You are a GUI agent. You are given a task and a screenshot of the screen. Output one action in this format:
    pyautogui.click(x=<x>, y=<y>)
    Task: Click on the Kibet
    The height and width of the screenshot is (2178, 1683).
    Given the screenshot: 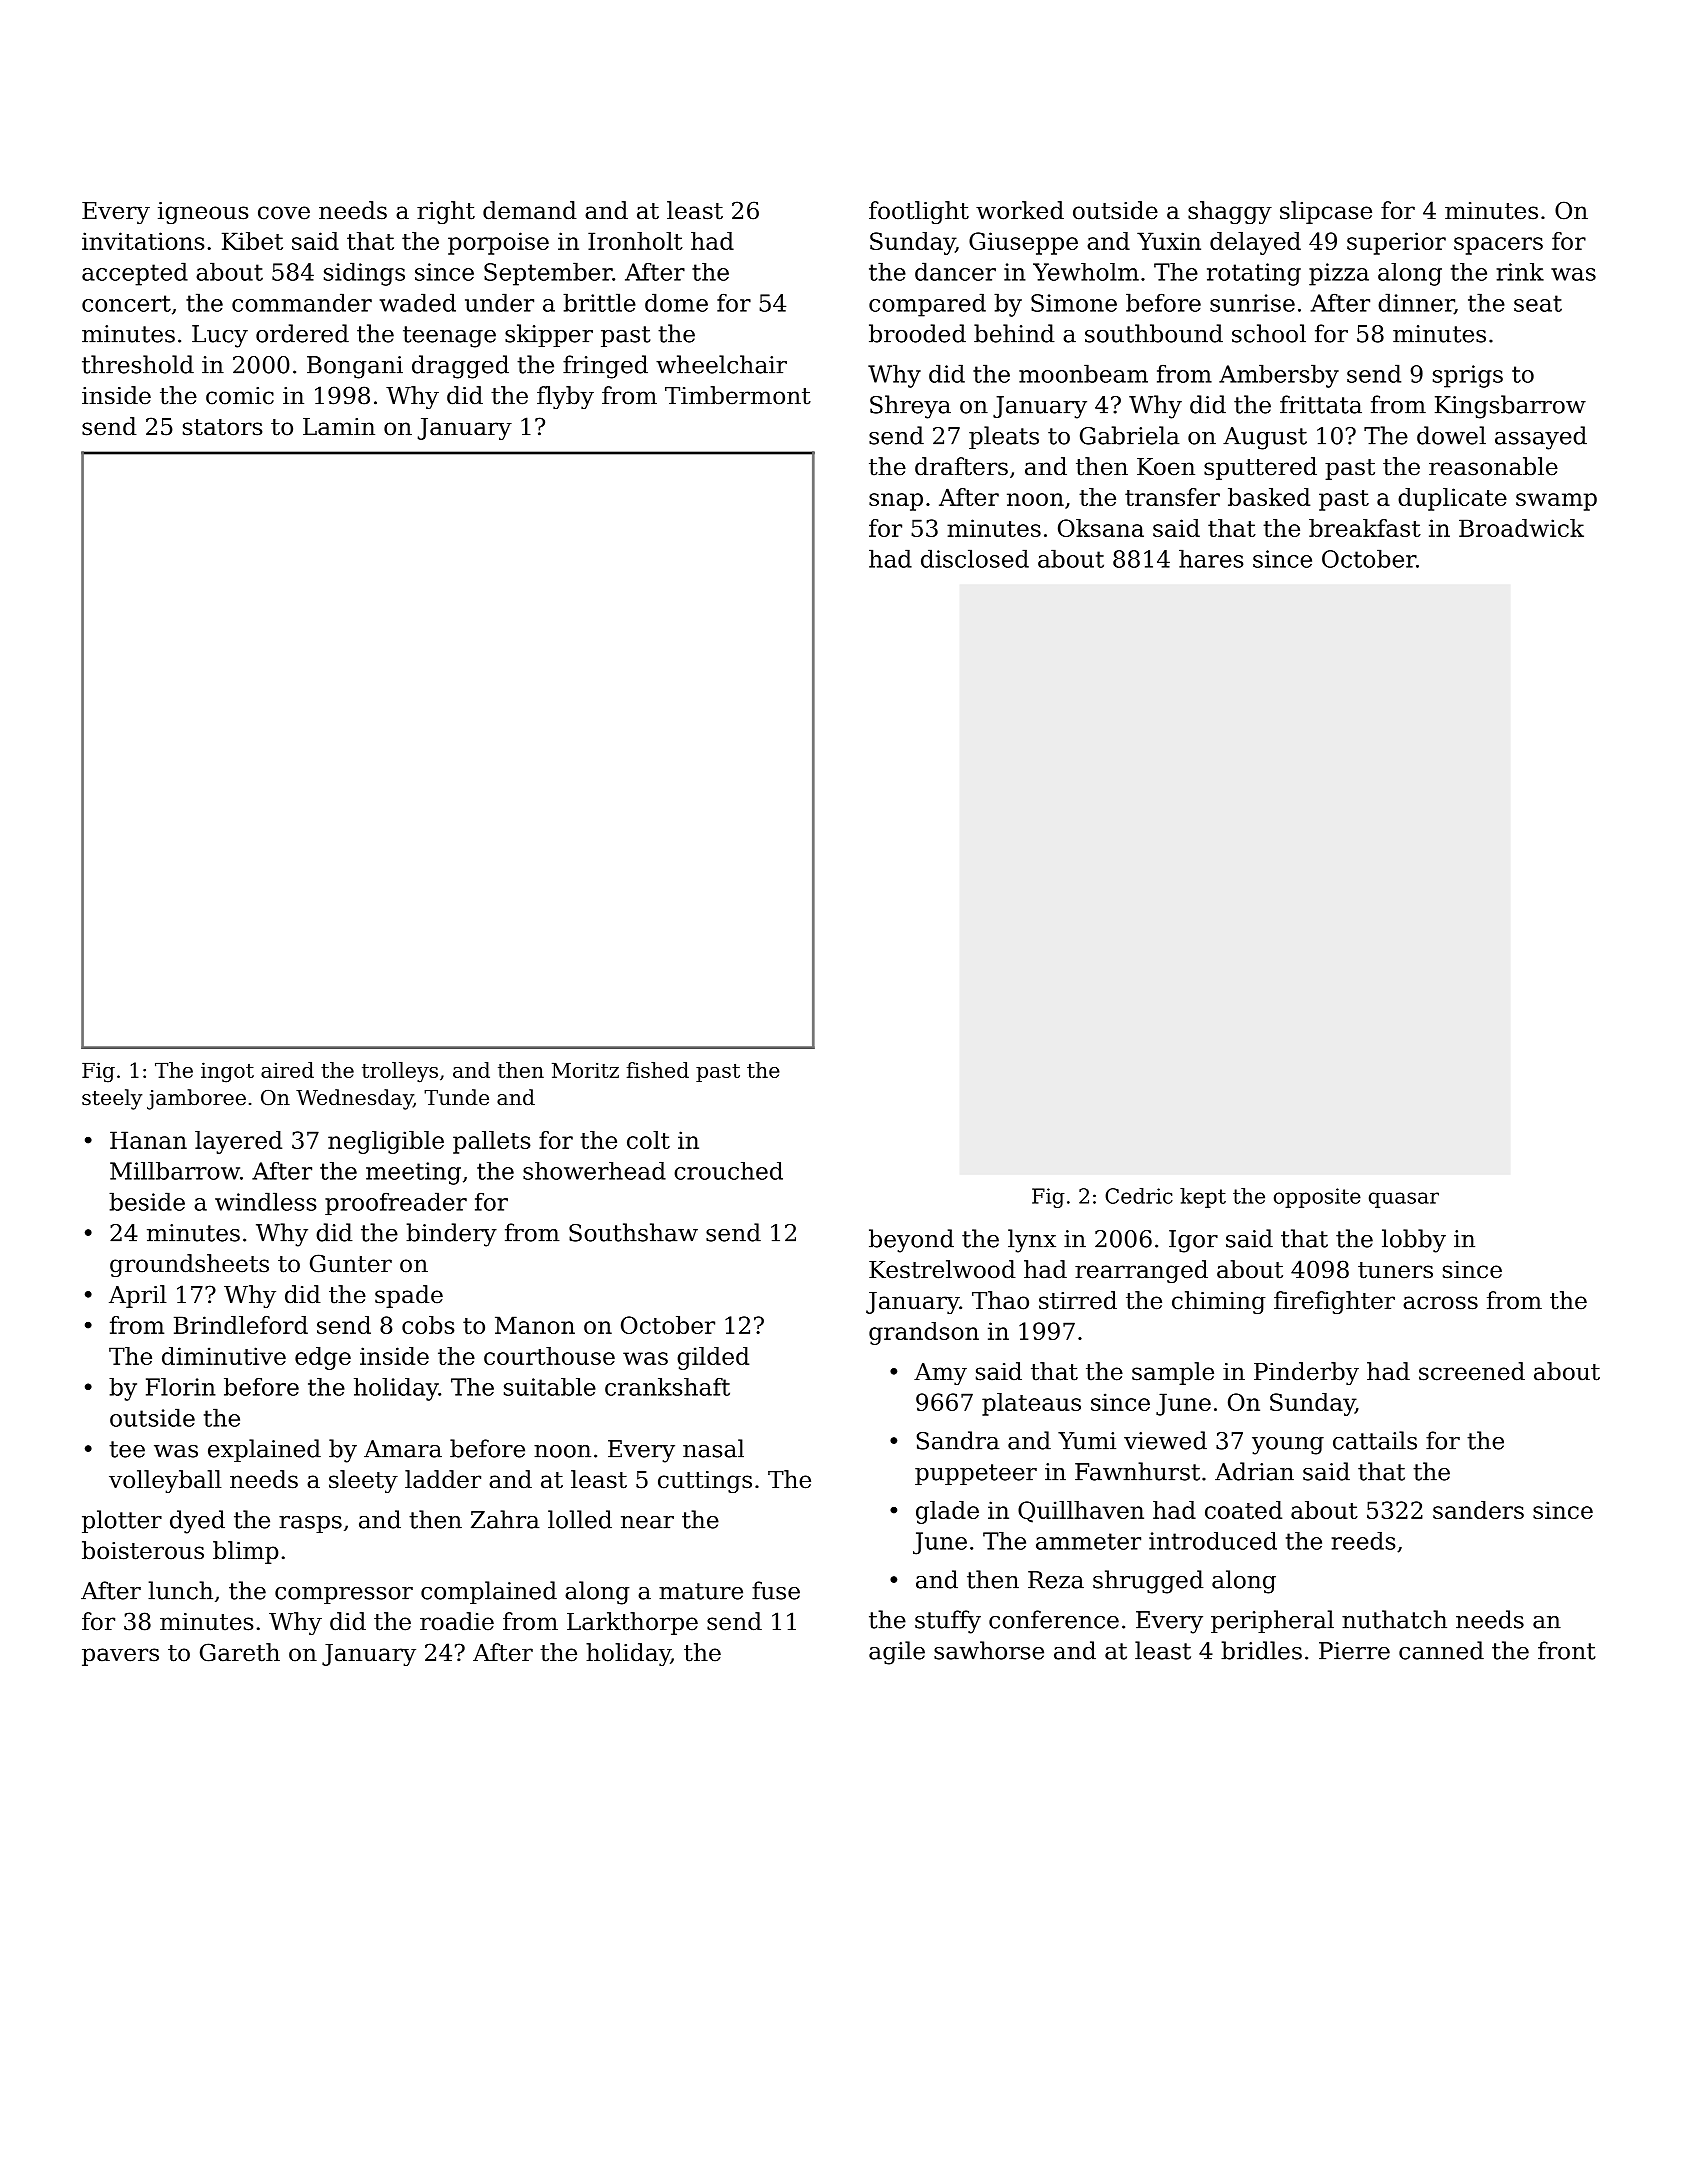 What is the action you would take?
    pyautogui.click(x=252, y=241)
